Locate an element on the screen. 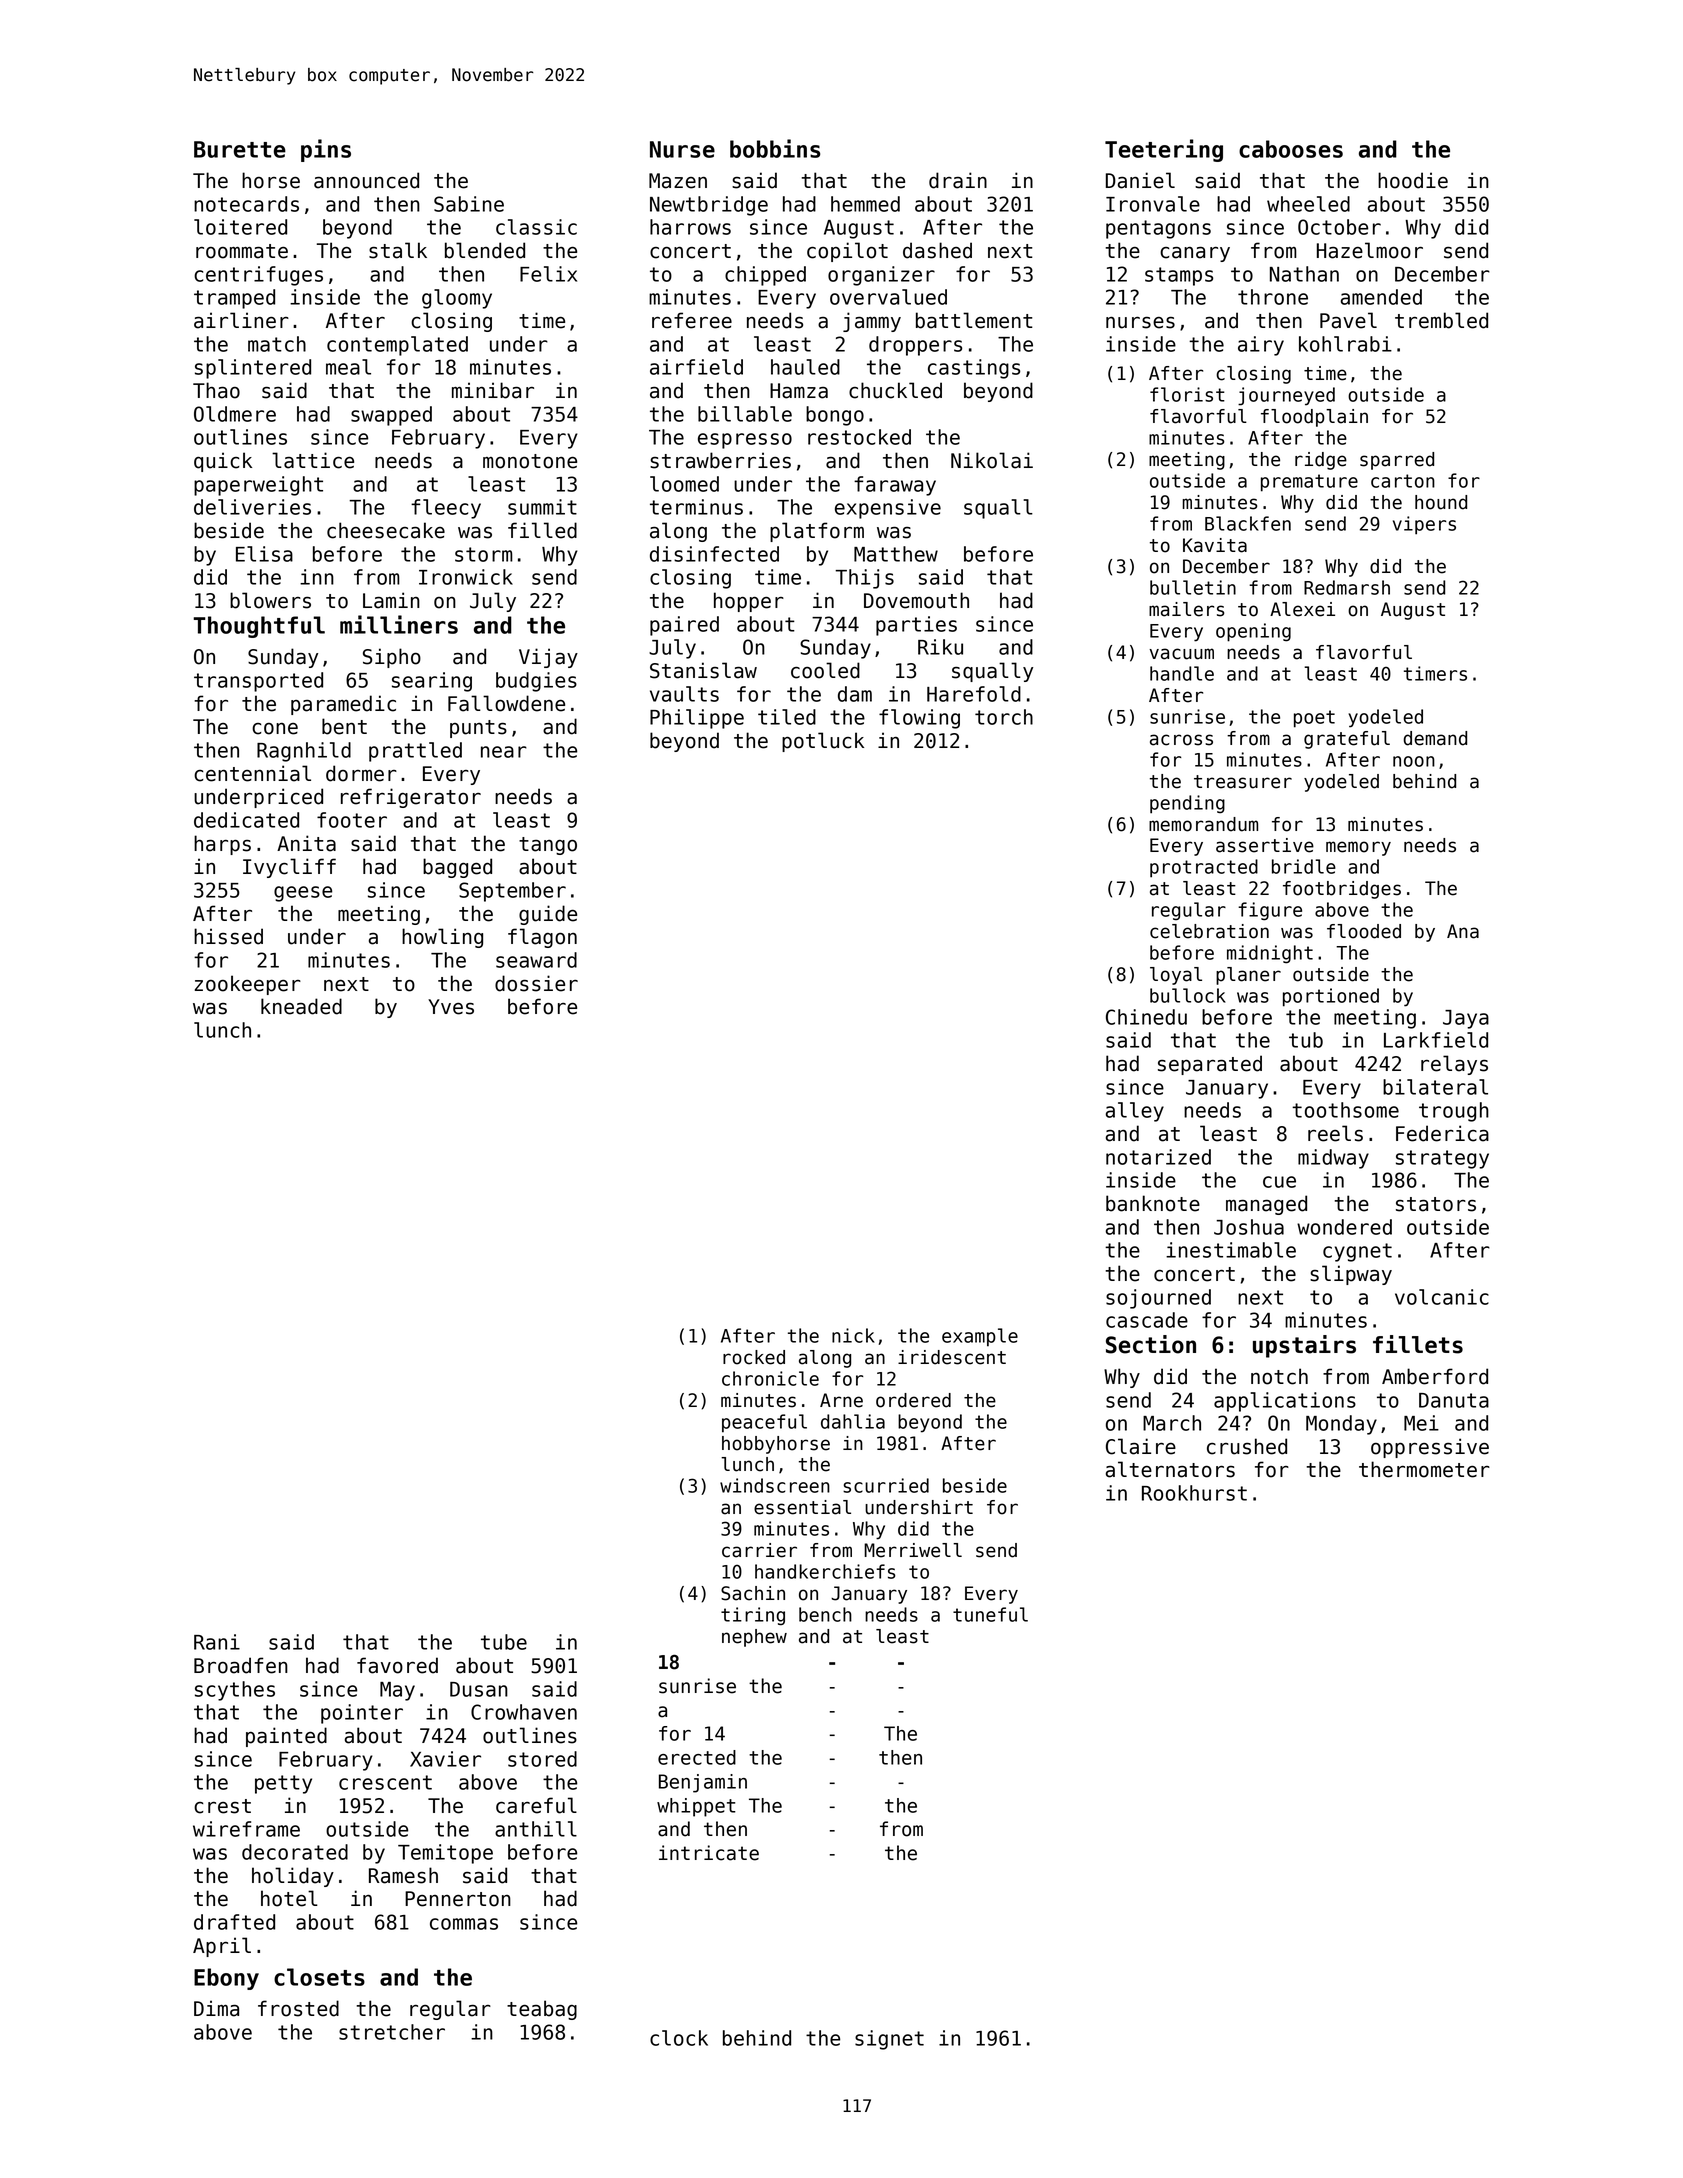 The width and height of the screenshot is (1683, 2178). bobbins is located at coordinates (775, 148).
